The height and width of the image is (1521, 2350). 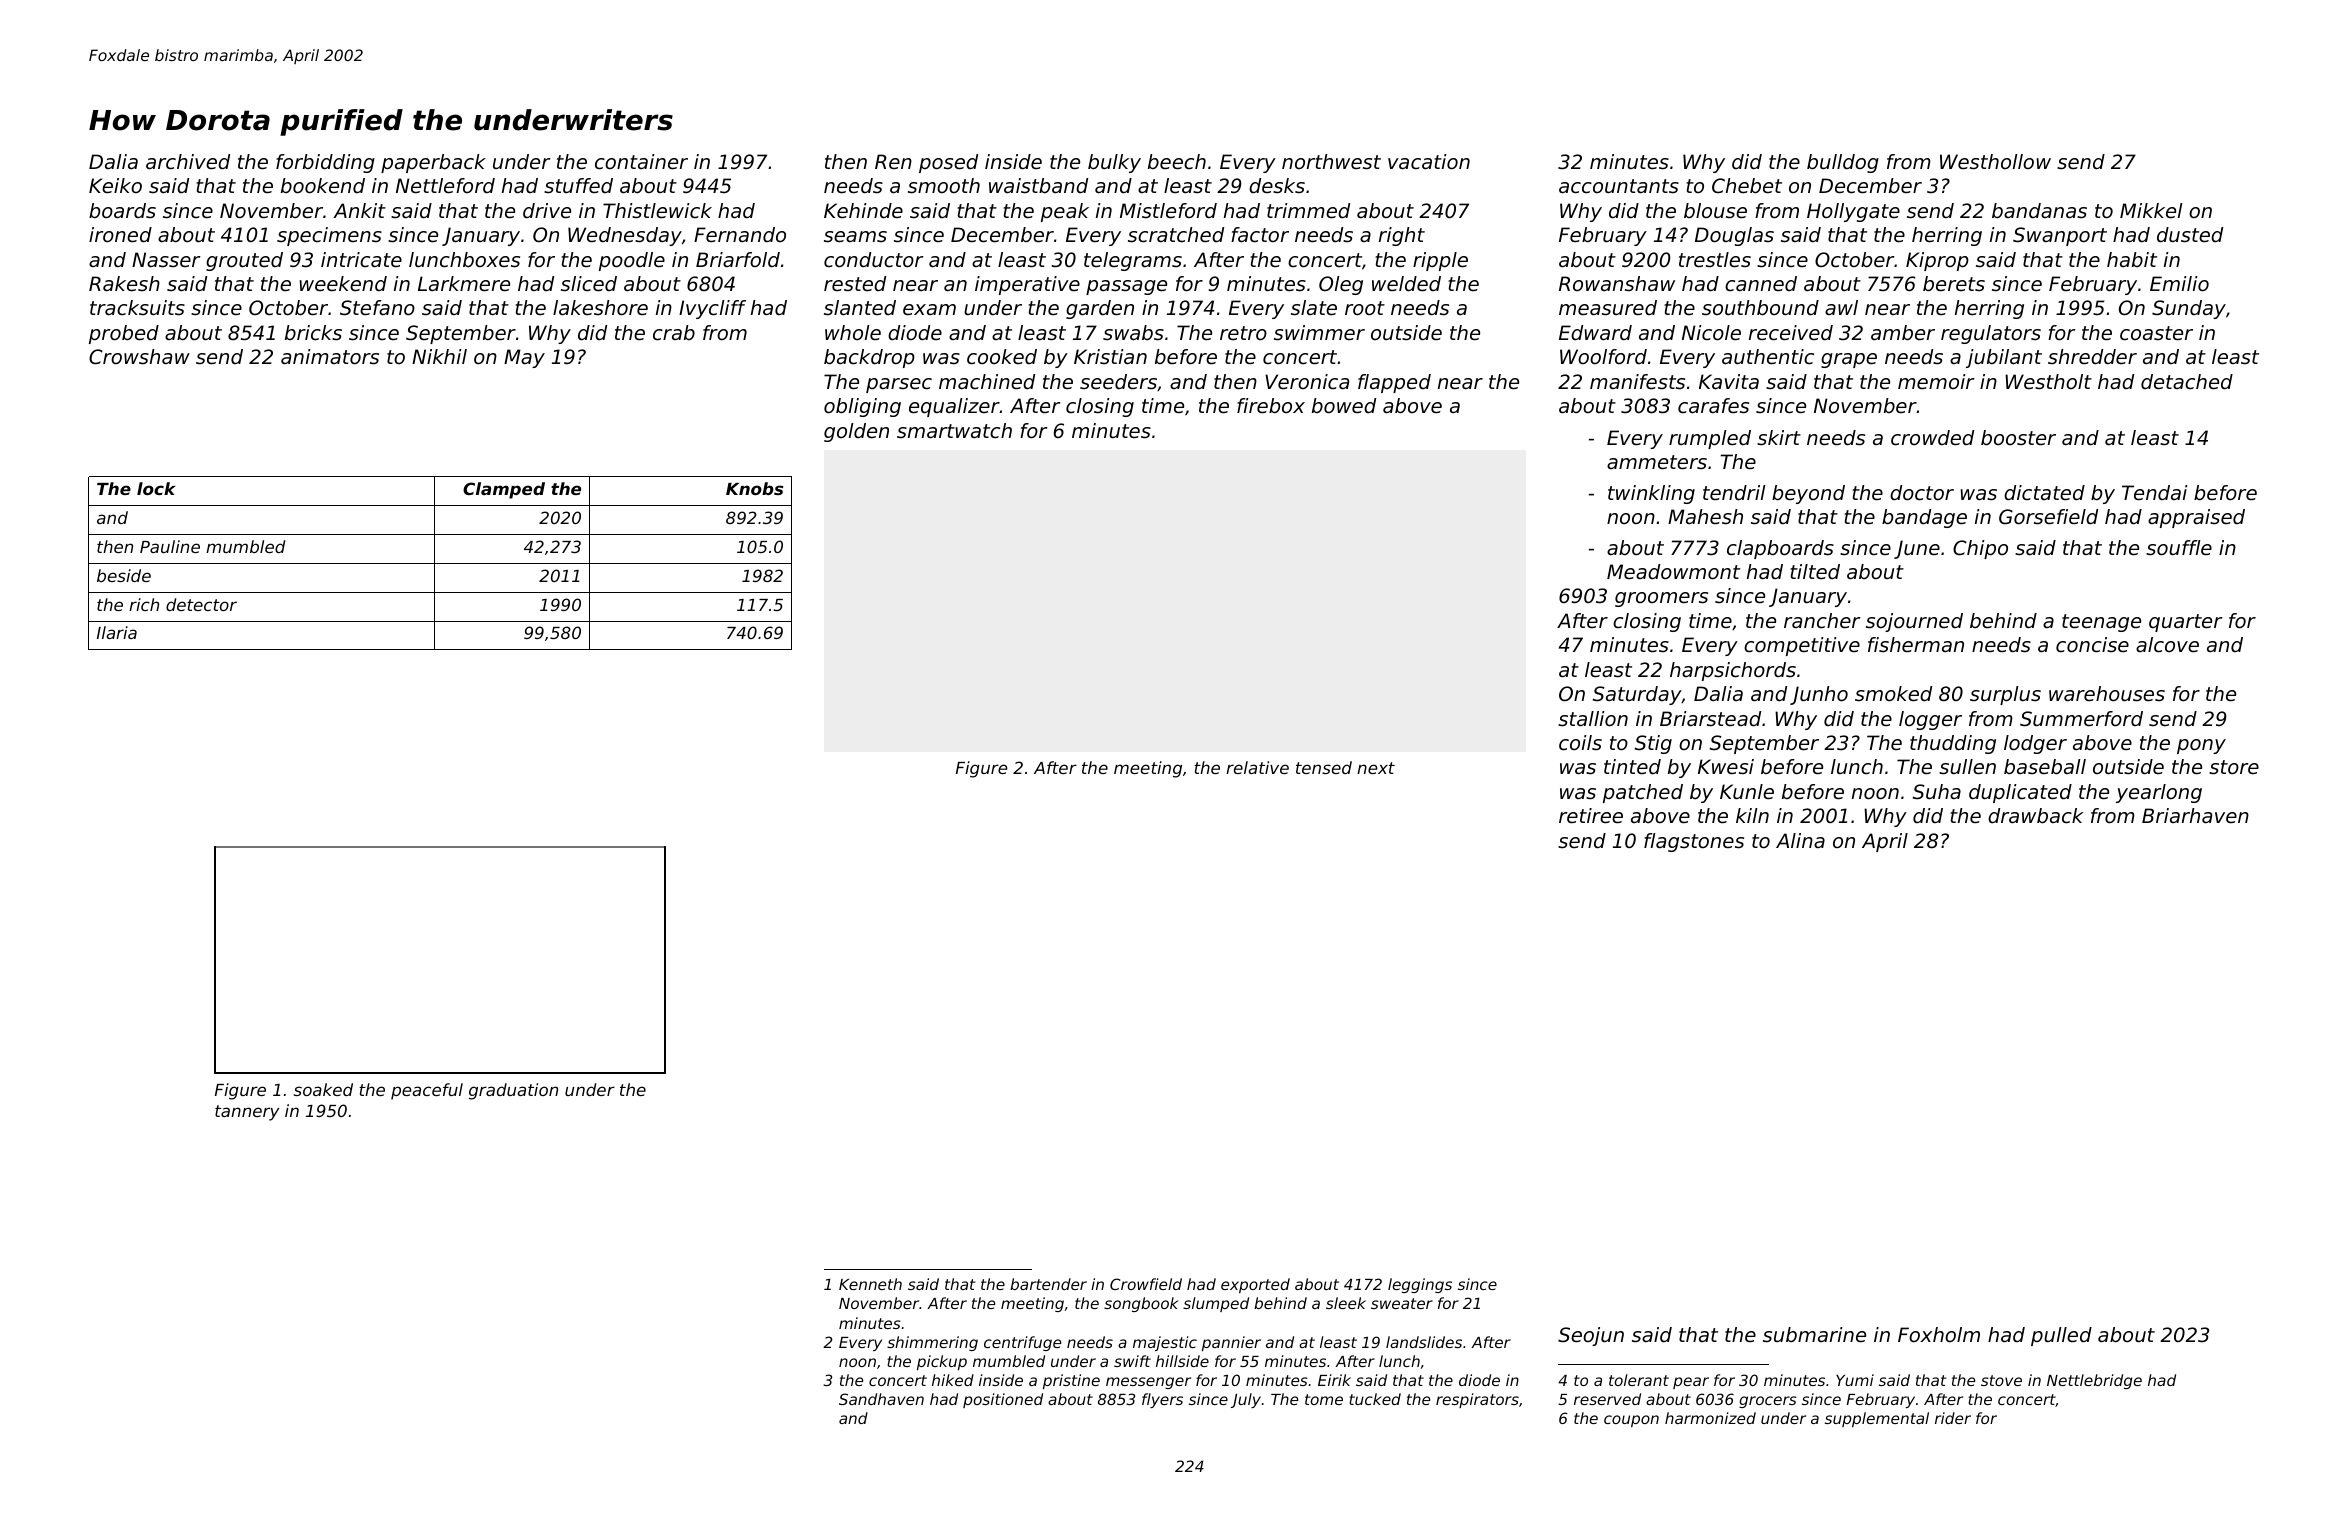 What do you see at coordinates (1939, 1335) in the image?
I see `Foxholm` at bounding box center [1939, 1335].
